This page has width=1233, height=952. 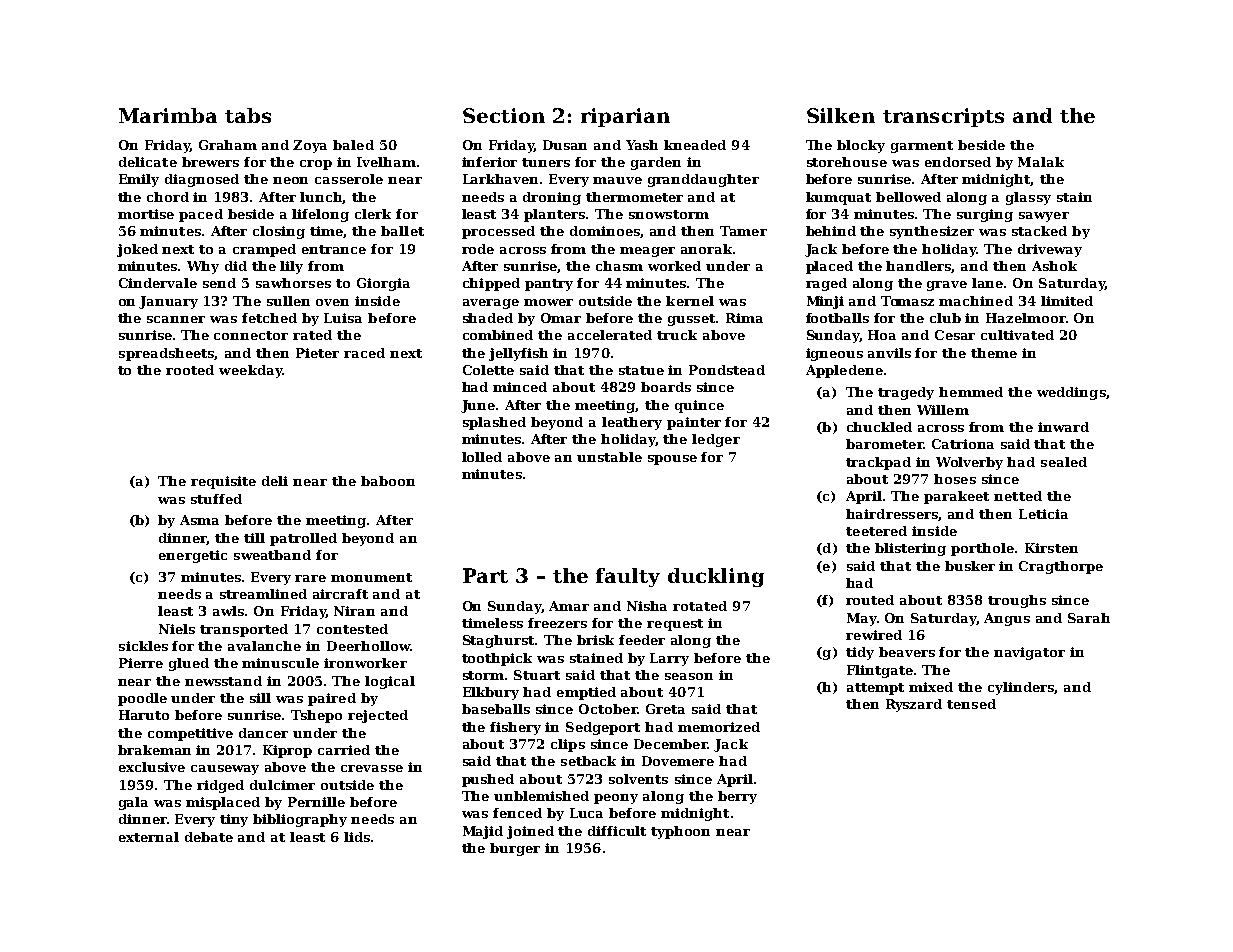 I want to click on processed, so click(x=498, y=232).
